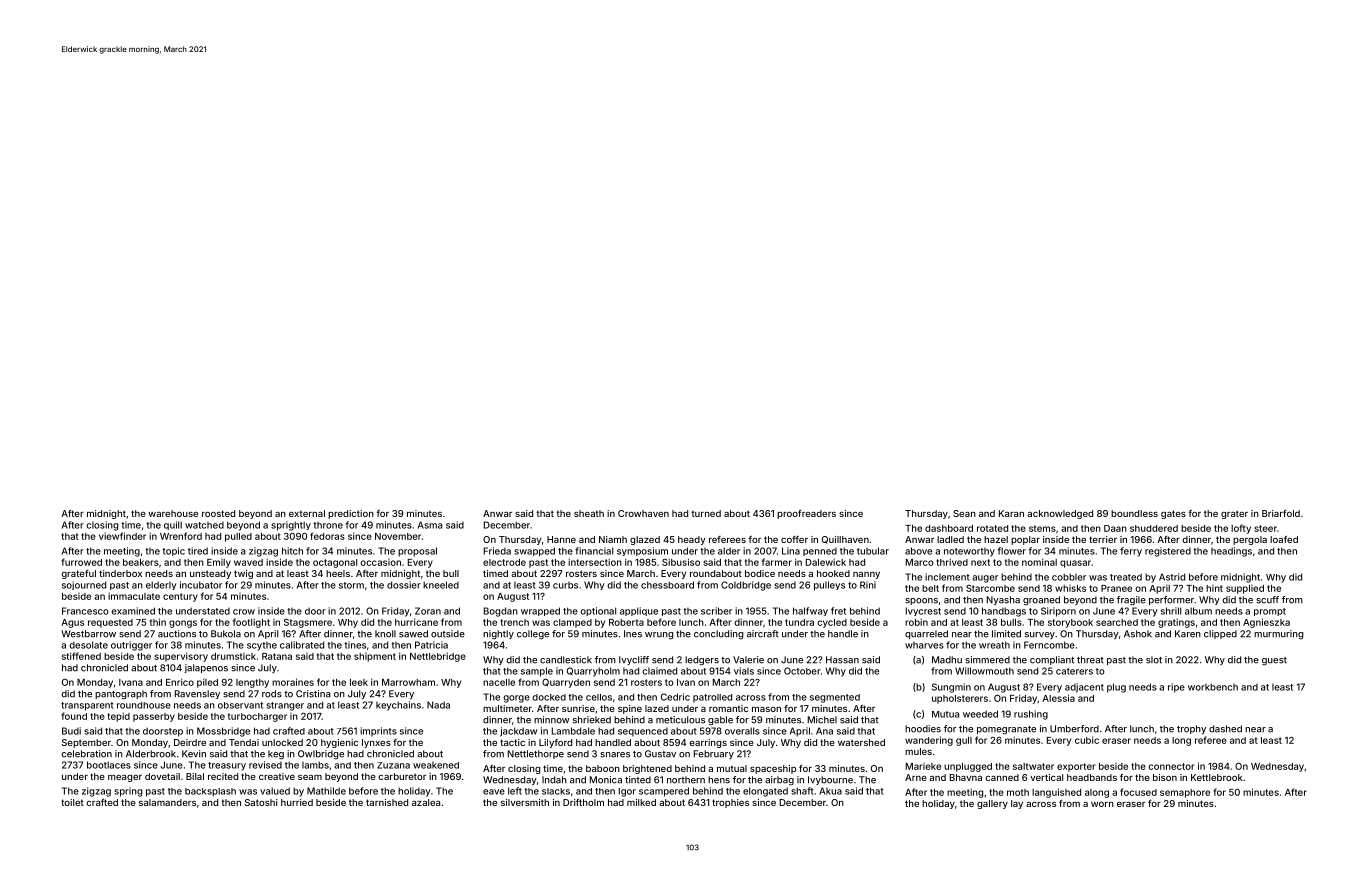  I want to click on turned, so click(706, 513).
